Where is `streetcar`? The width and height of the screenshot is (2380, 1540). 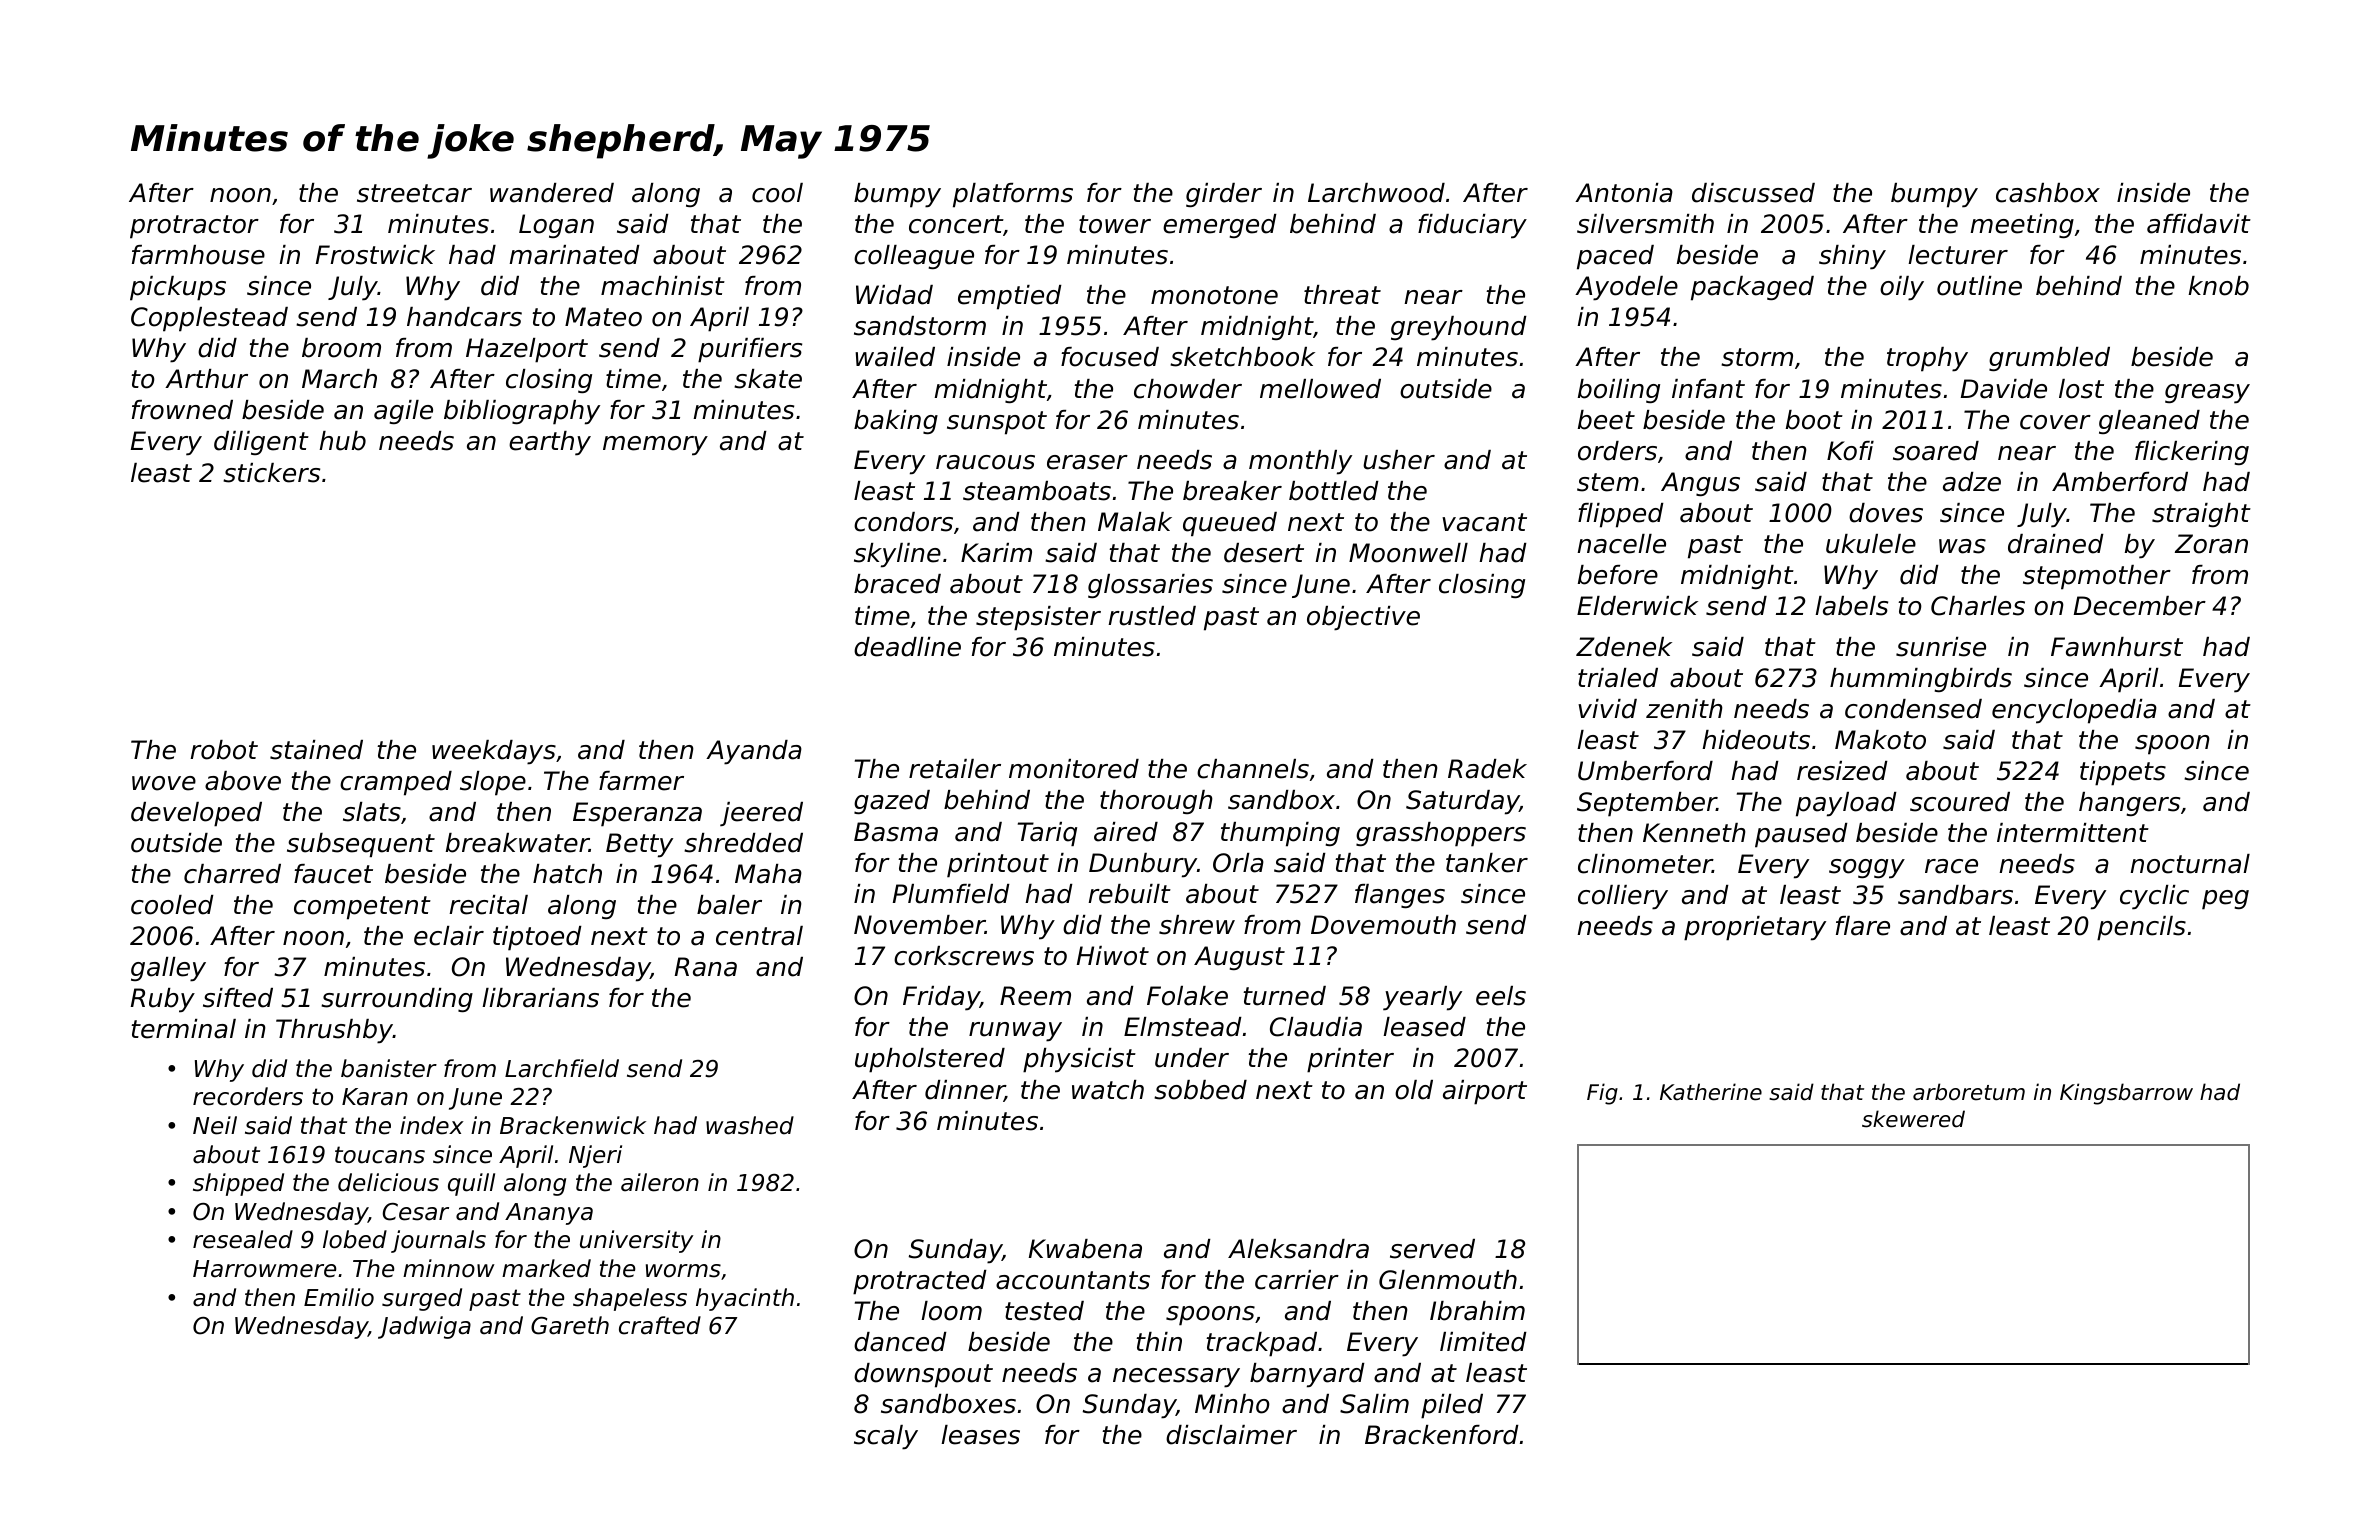
streetcar is located at coordinates (414, 193).
